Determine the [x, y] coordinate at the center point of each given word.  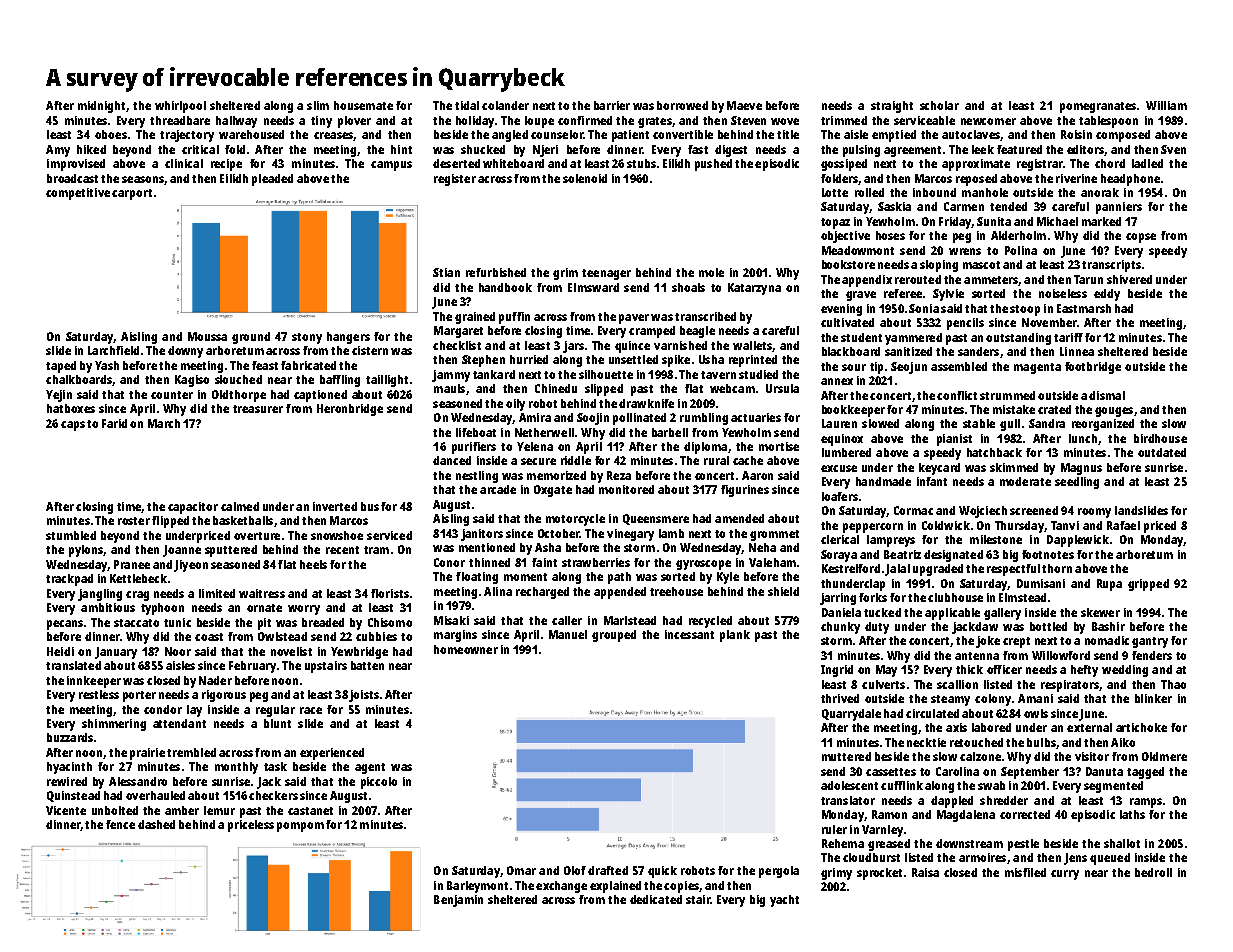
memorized [556, 475]
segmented [1113, 787]
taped [61, 367]
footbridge [1093, 368]
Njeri [545, 151]
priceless [251, 826]
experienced [332, 754]
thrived [840, 698]
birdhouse [1160, 438]
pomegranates [1098, 107]
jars [573, 347]
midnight [101, 107]
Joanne [182, 551]
